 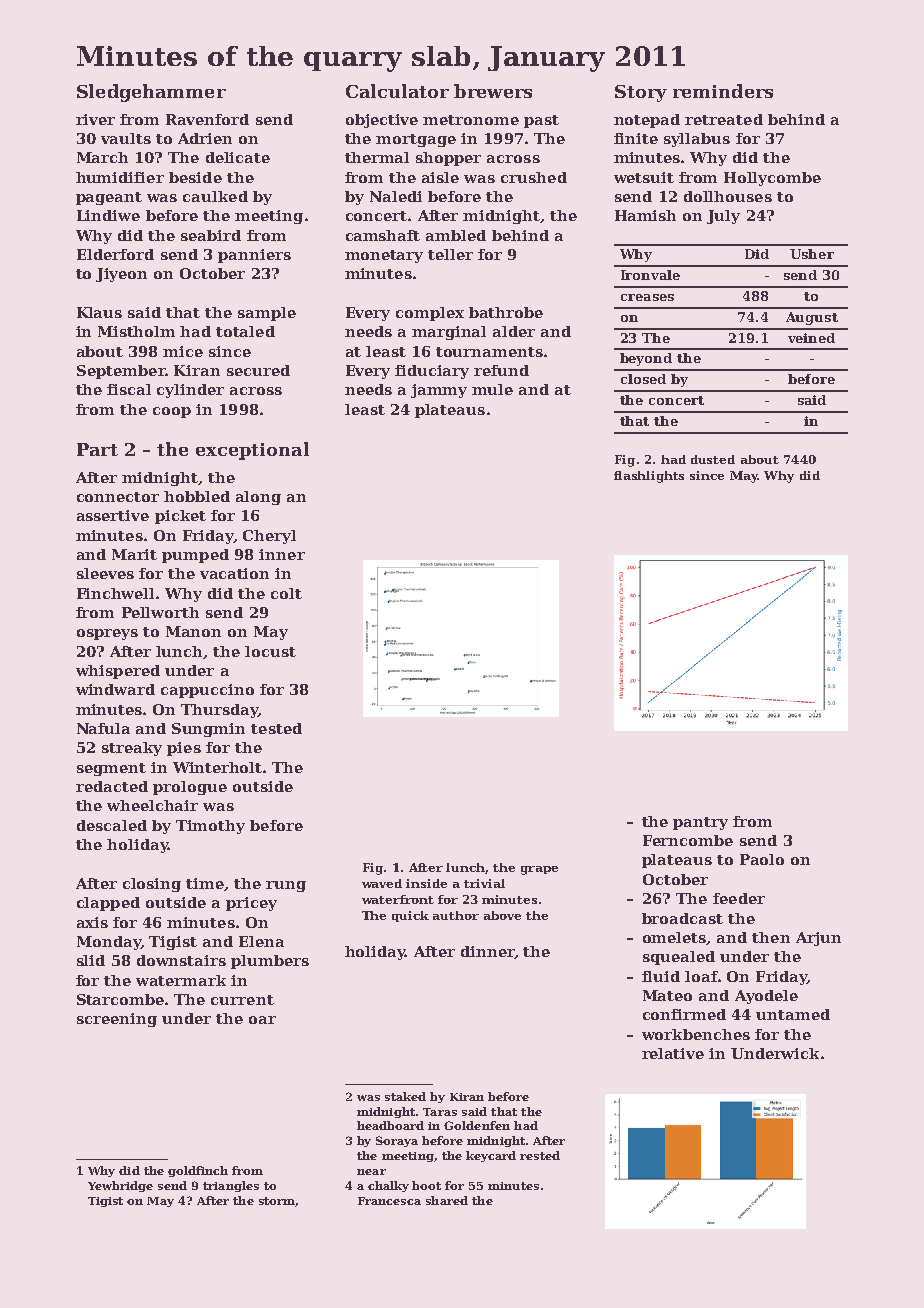 I want to click on wheelchair, so click(x=152, y=805).
